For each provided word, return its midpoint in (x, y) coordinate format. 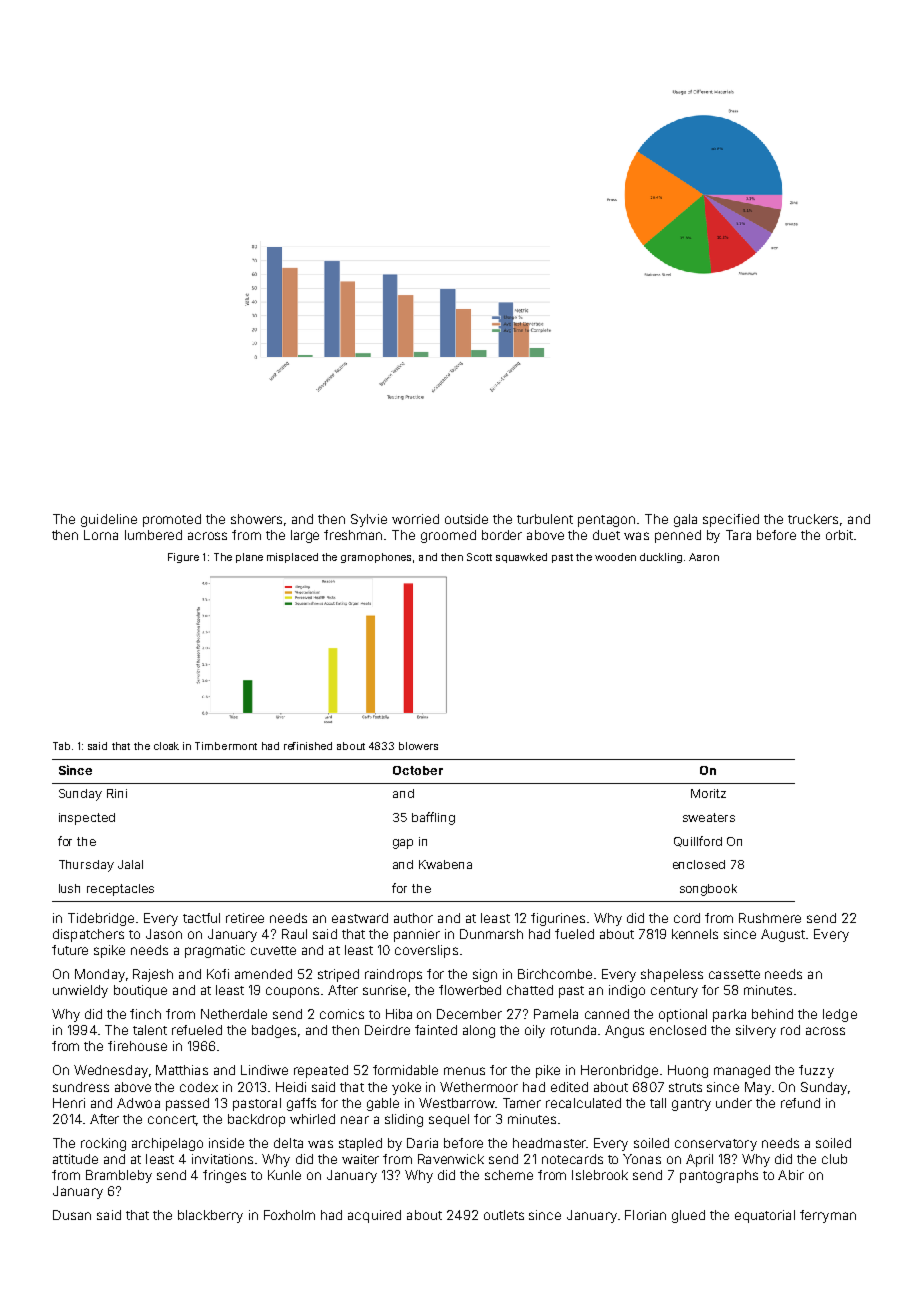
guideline (109, 520)
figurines (558, 919)
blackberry (210, 1216)
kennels (695, 934)
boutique (140, 991)
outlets (504, 1215)
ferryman (828, 1216)
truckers (813, 519)
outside (466, 519)
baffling (433, 818)
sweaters (709, 817)
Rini (117, 793)
